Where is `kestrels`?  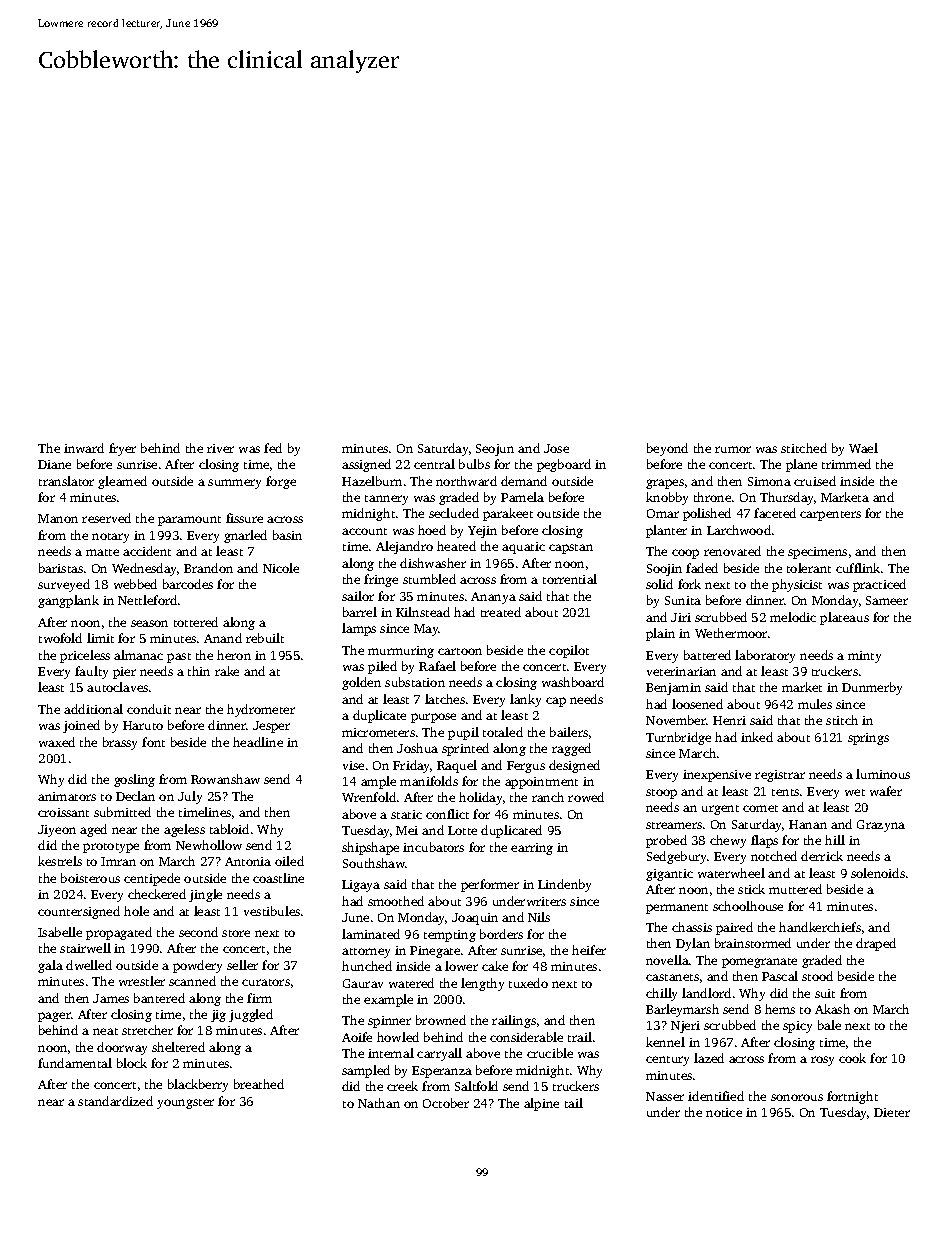 kestrels is located at coordinates (60, 861).
